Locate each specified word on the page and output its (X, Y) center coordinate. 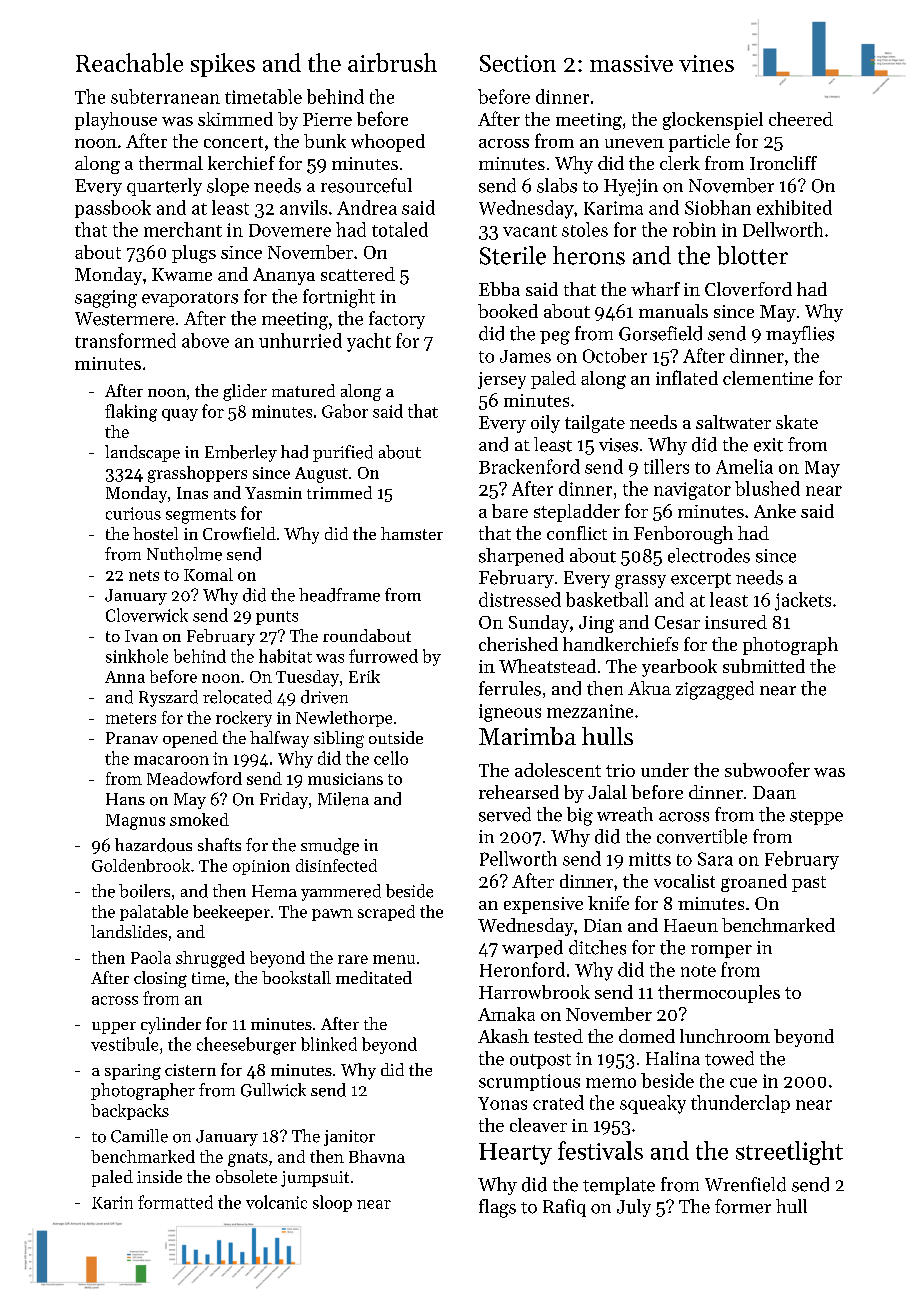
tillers (666, 466)
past (809, 884)
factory (397, 320)
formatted (175, 1202)
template (619, 1186)
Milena (343, 799)
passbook (113, 209)
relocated (237, 697)
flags (497, 1208)
